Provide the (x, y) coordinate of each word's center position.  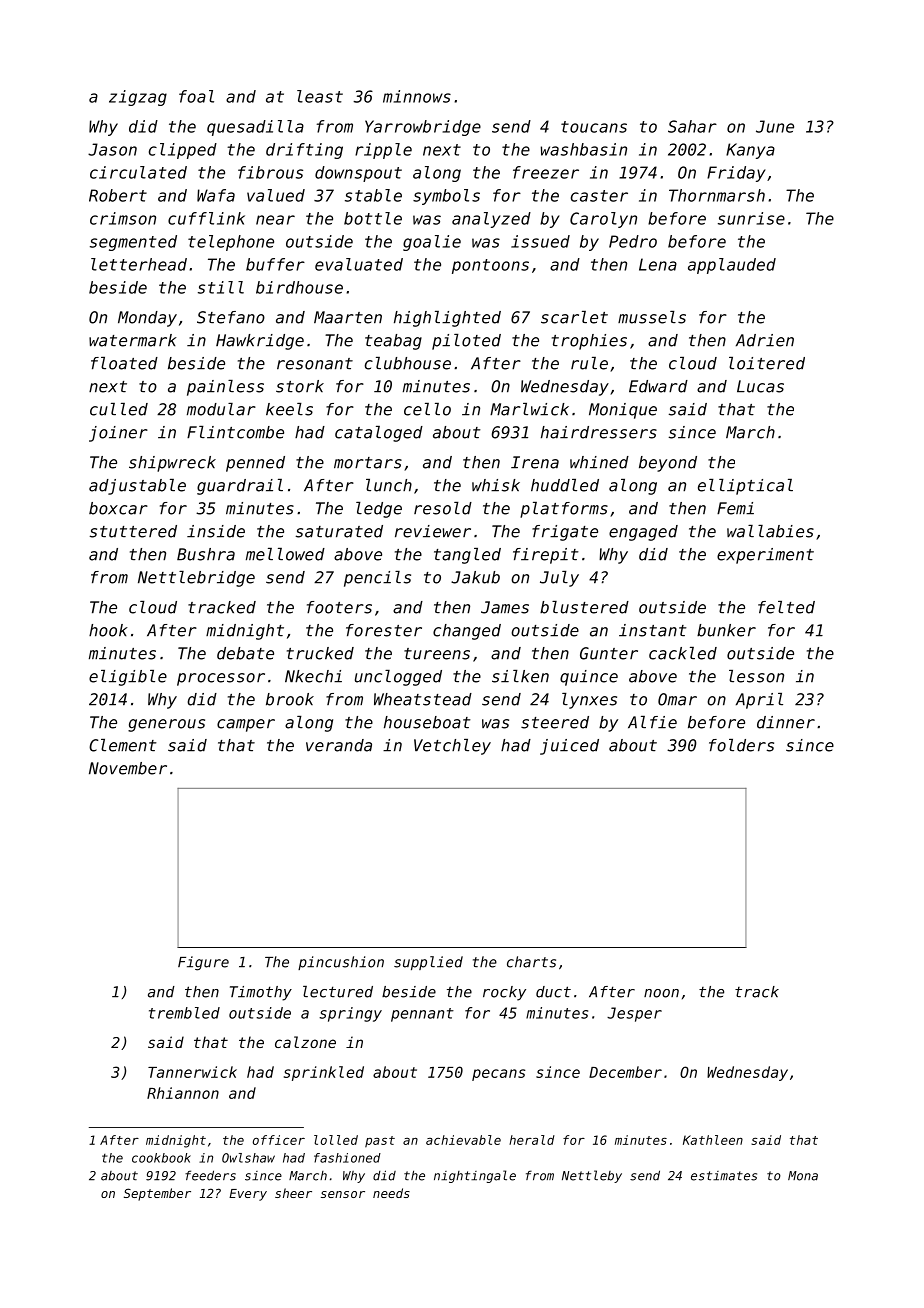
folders (741, 745)
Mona (803, 1176)
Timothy (261, 993)
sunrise (751, 218)
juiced (569, 747)
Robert (118, 195)
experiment (765, 556)
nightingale (475, 1176)
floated (124, 363)
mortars (368, 463)
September (157, 1194)
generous (166, 725)
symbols (446, 197)
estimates (724, 1176)
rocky (504, 993)
